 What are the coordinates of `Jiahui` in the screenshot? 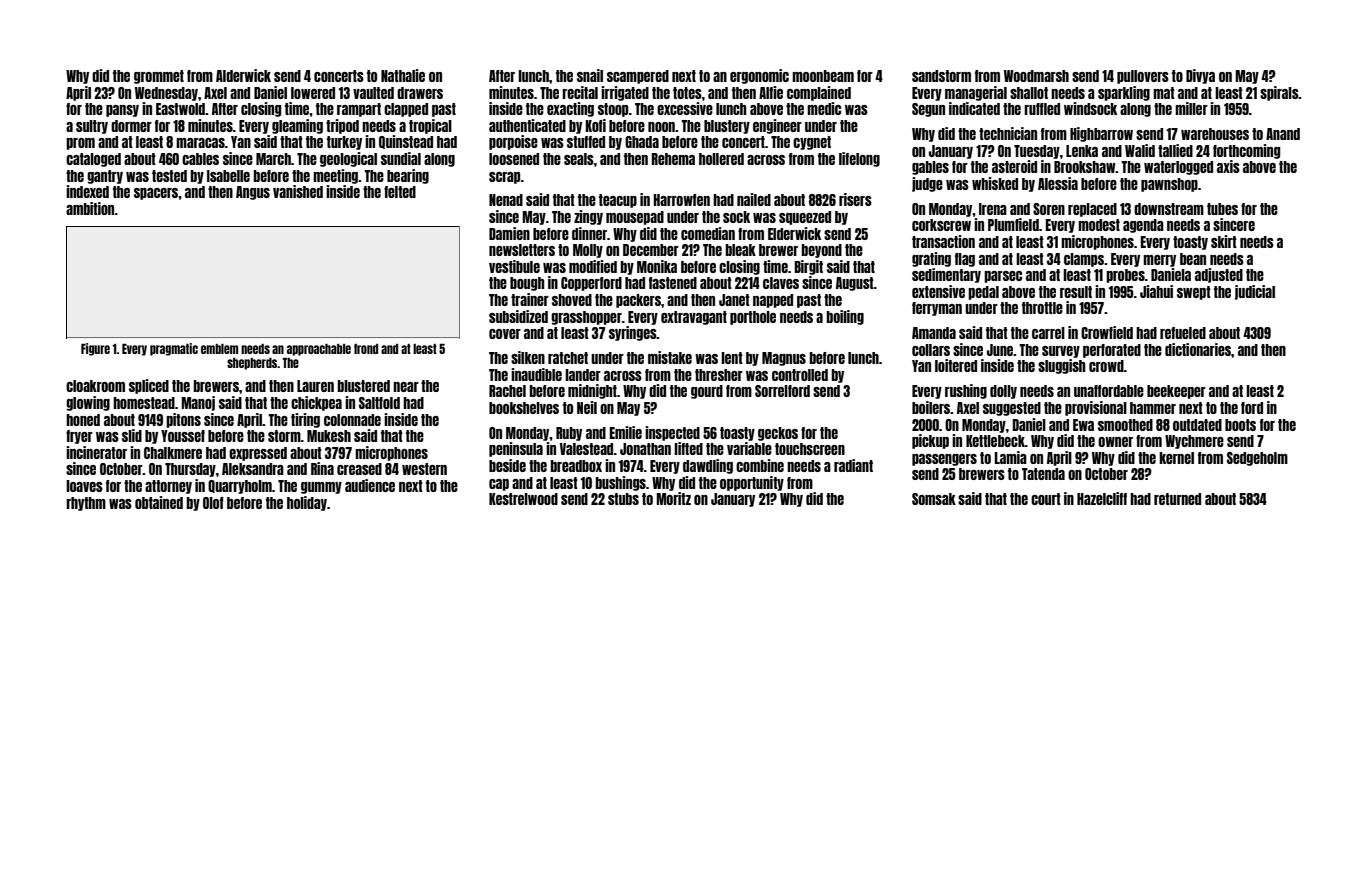 It's located at (1156, 291).
